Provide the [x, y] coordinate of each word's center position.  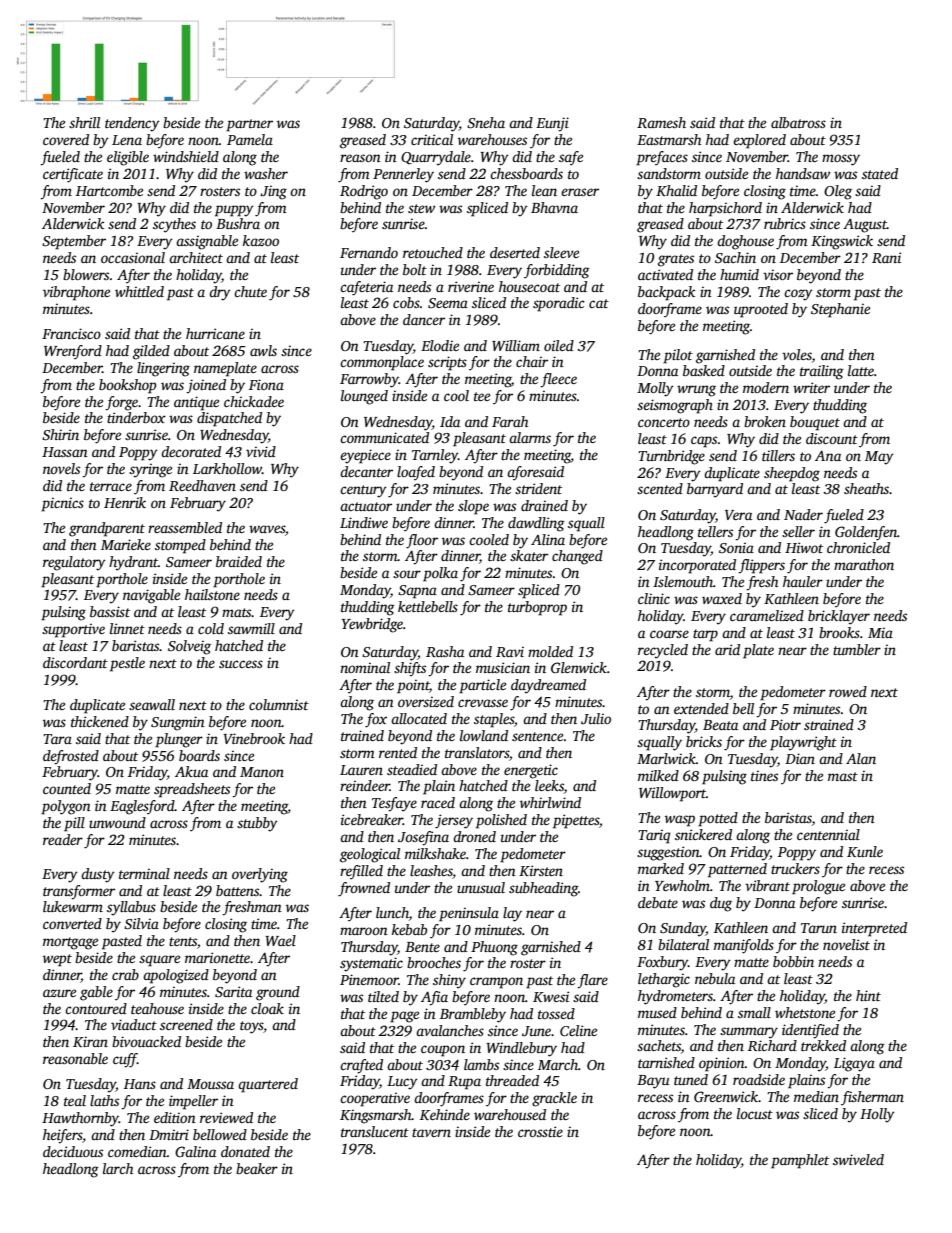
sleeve [561, 252]
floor [422, 541]
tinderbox [136, 417]
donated [245, 1151]
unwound [117, 822]
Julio [596, 718]
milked [658, 775]
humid [739, 274]
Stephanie [840, 310]
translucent [375, 1131]
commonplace [382, 363]
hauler [803, 581]
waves [267, 529]
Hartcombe [109, 190]
